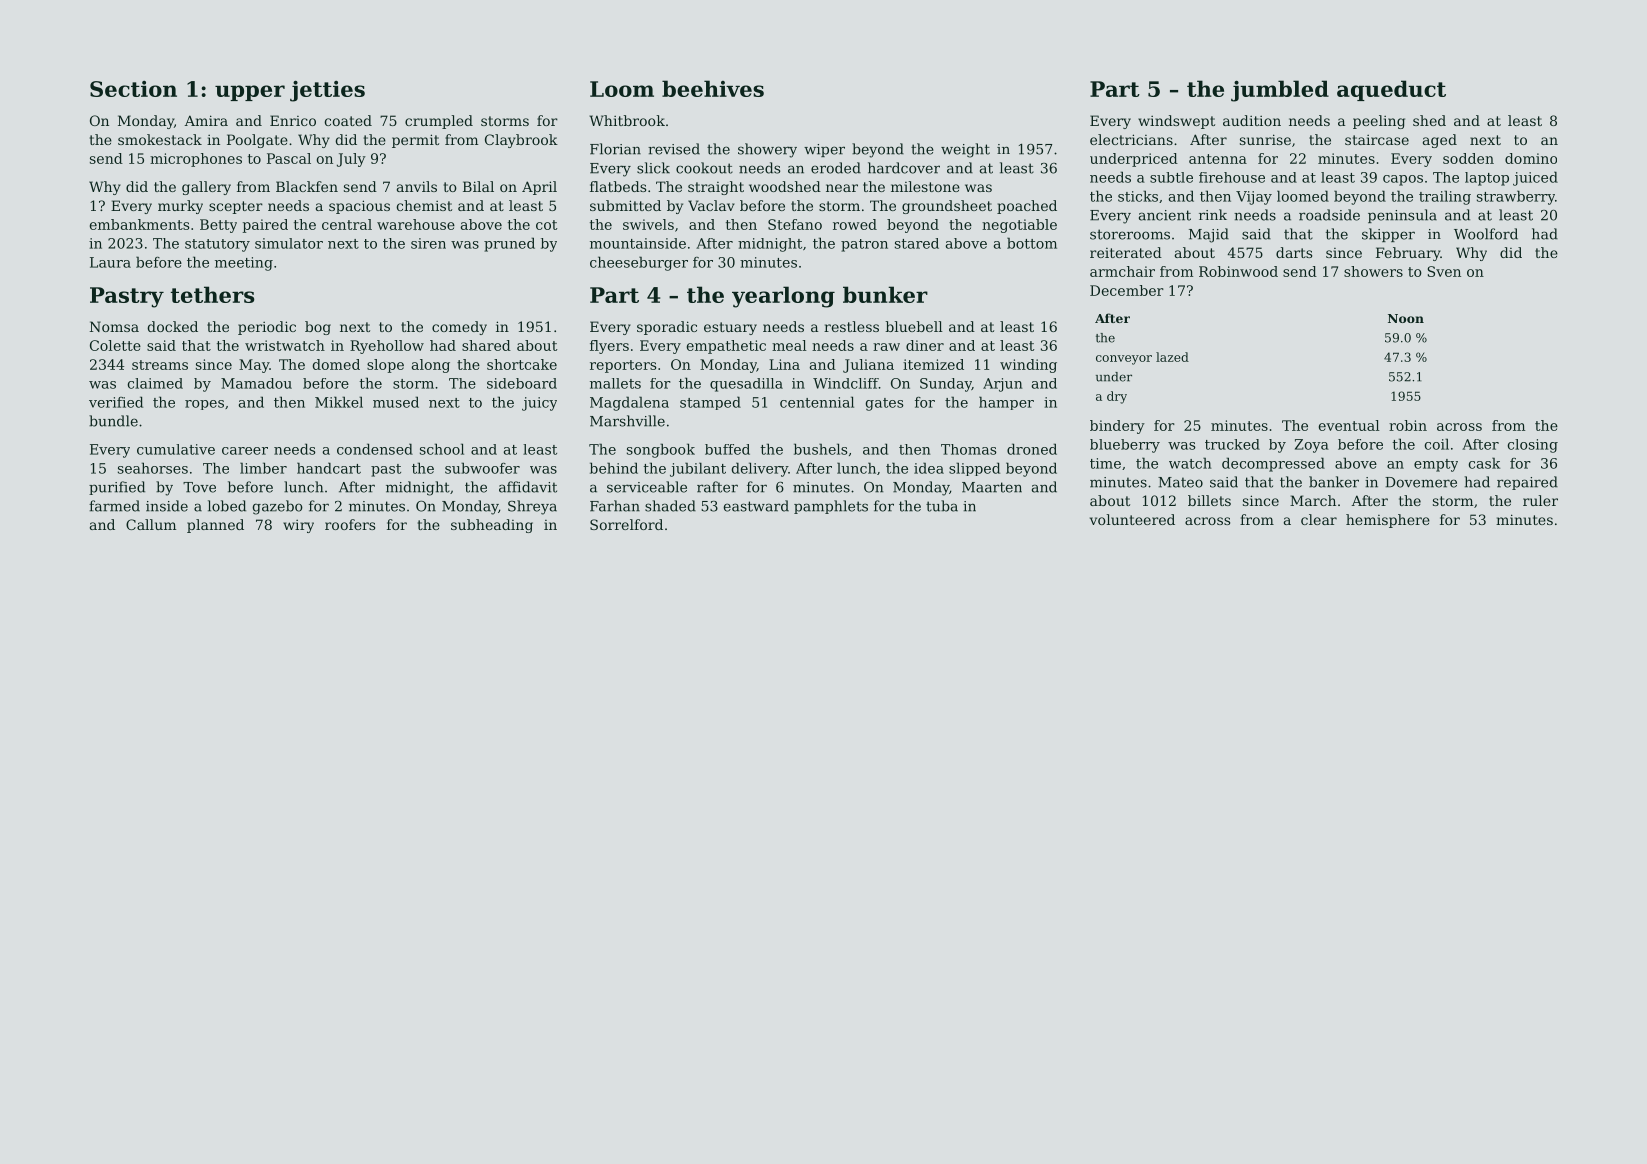 This screenshot has height=1164, width=1647. I want to click on aged, so click(1440, 141).
